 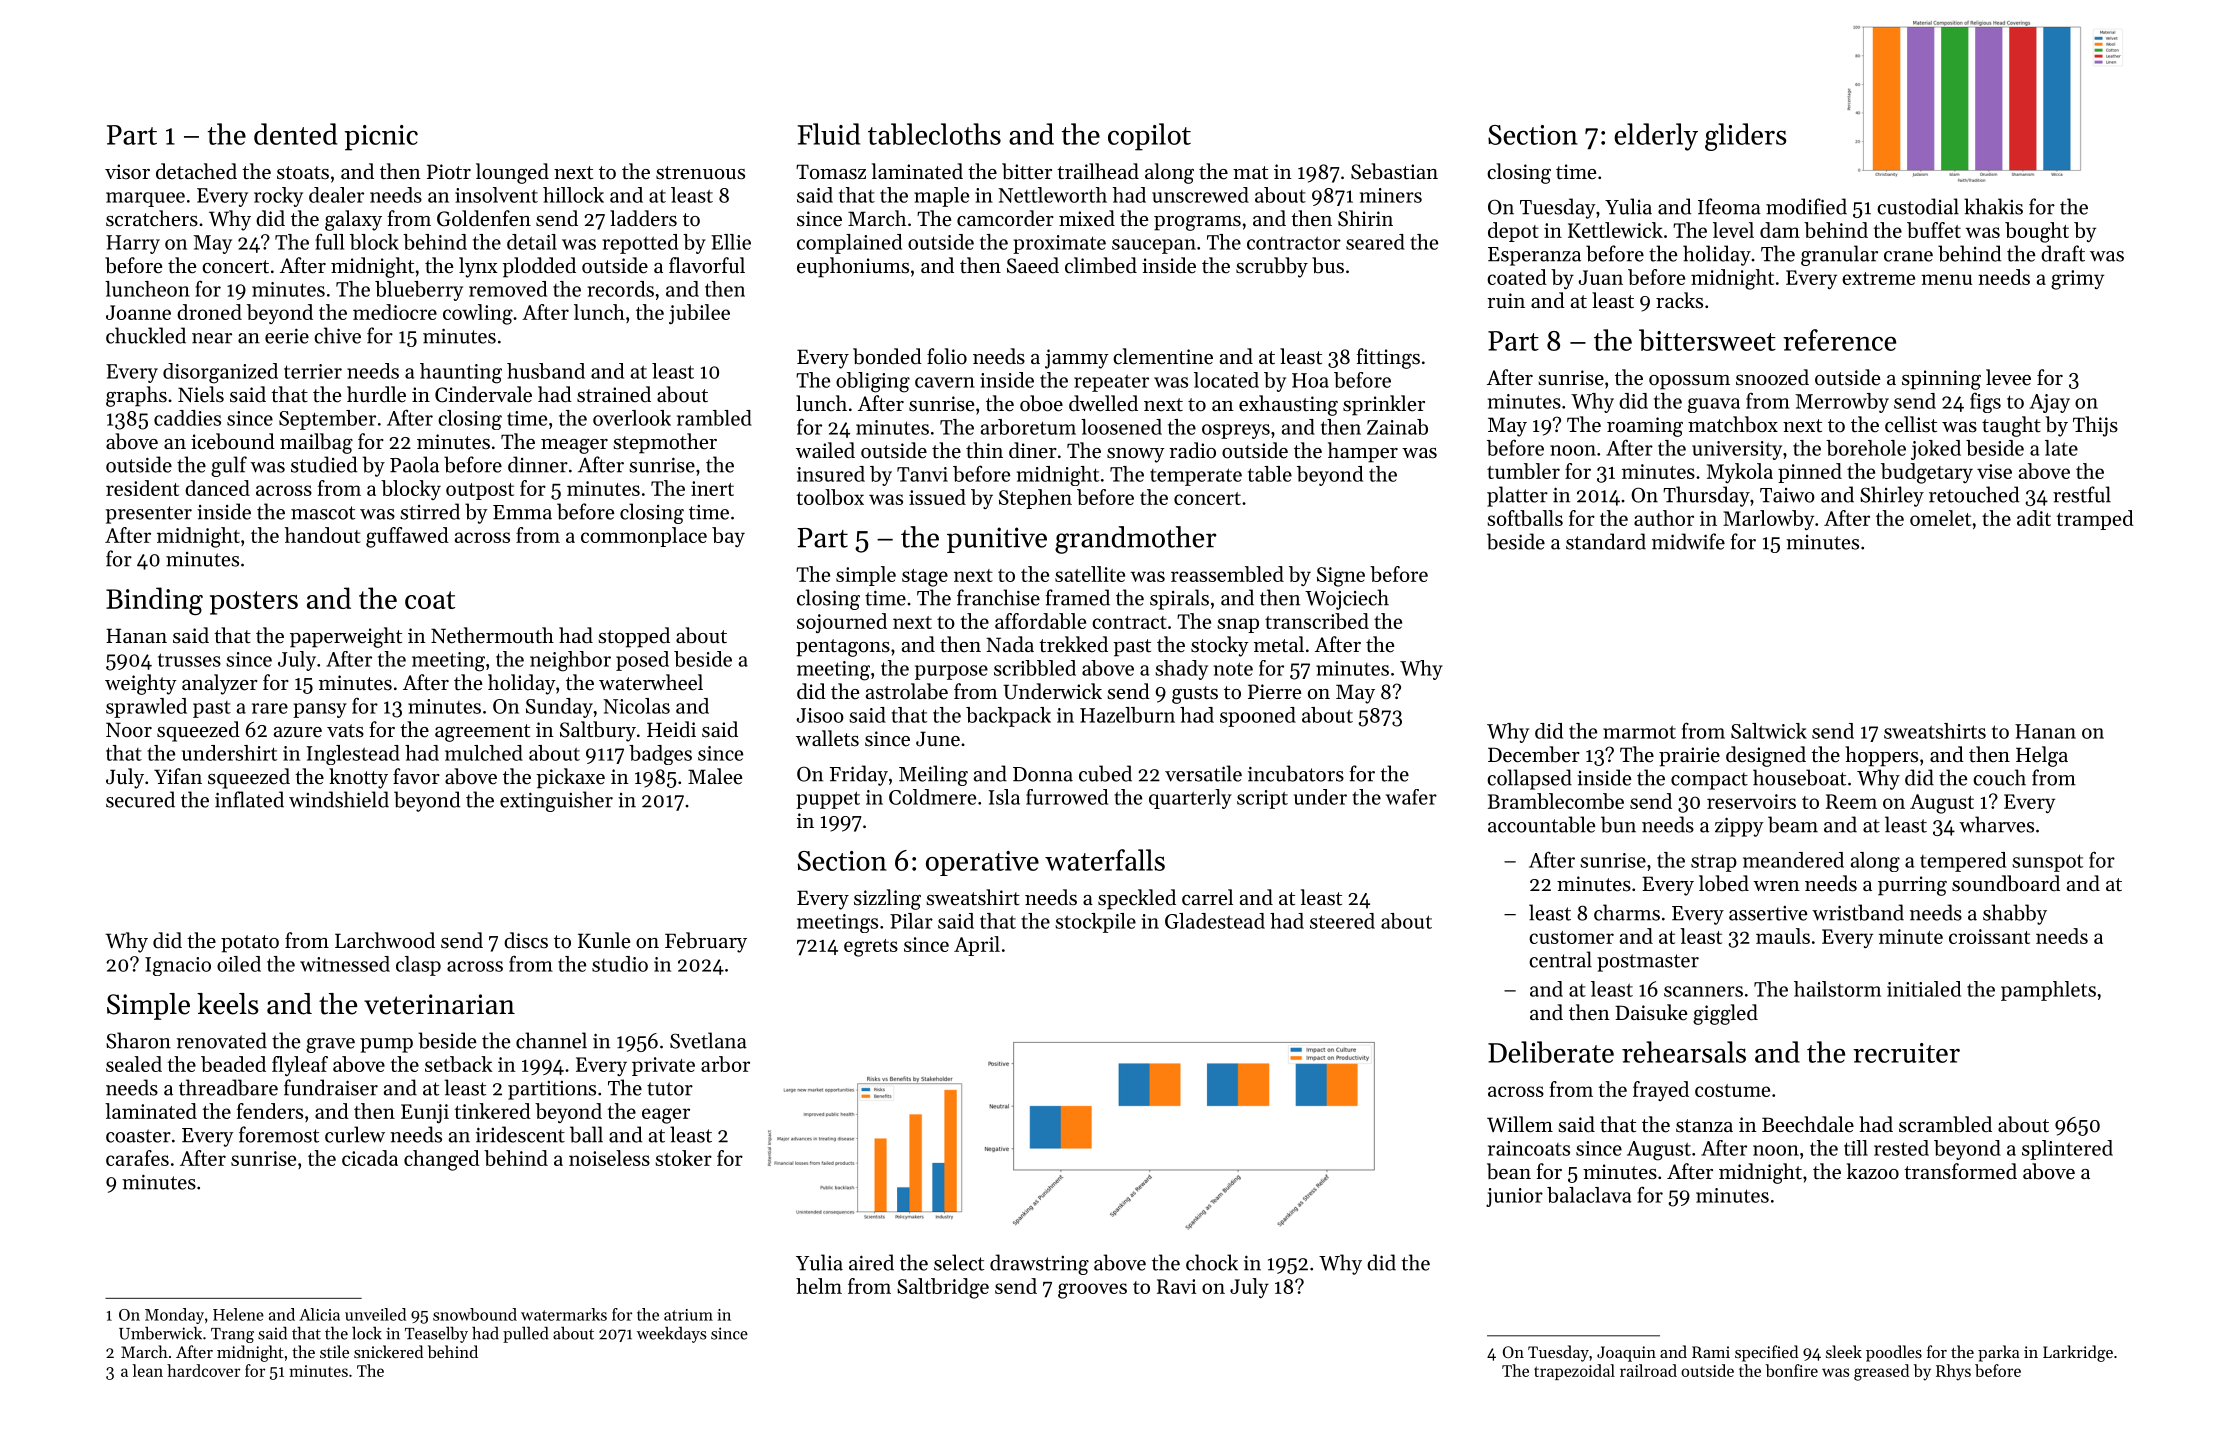 I want to click on dented, so click(x=295, y=134).
